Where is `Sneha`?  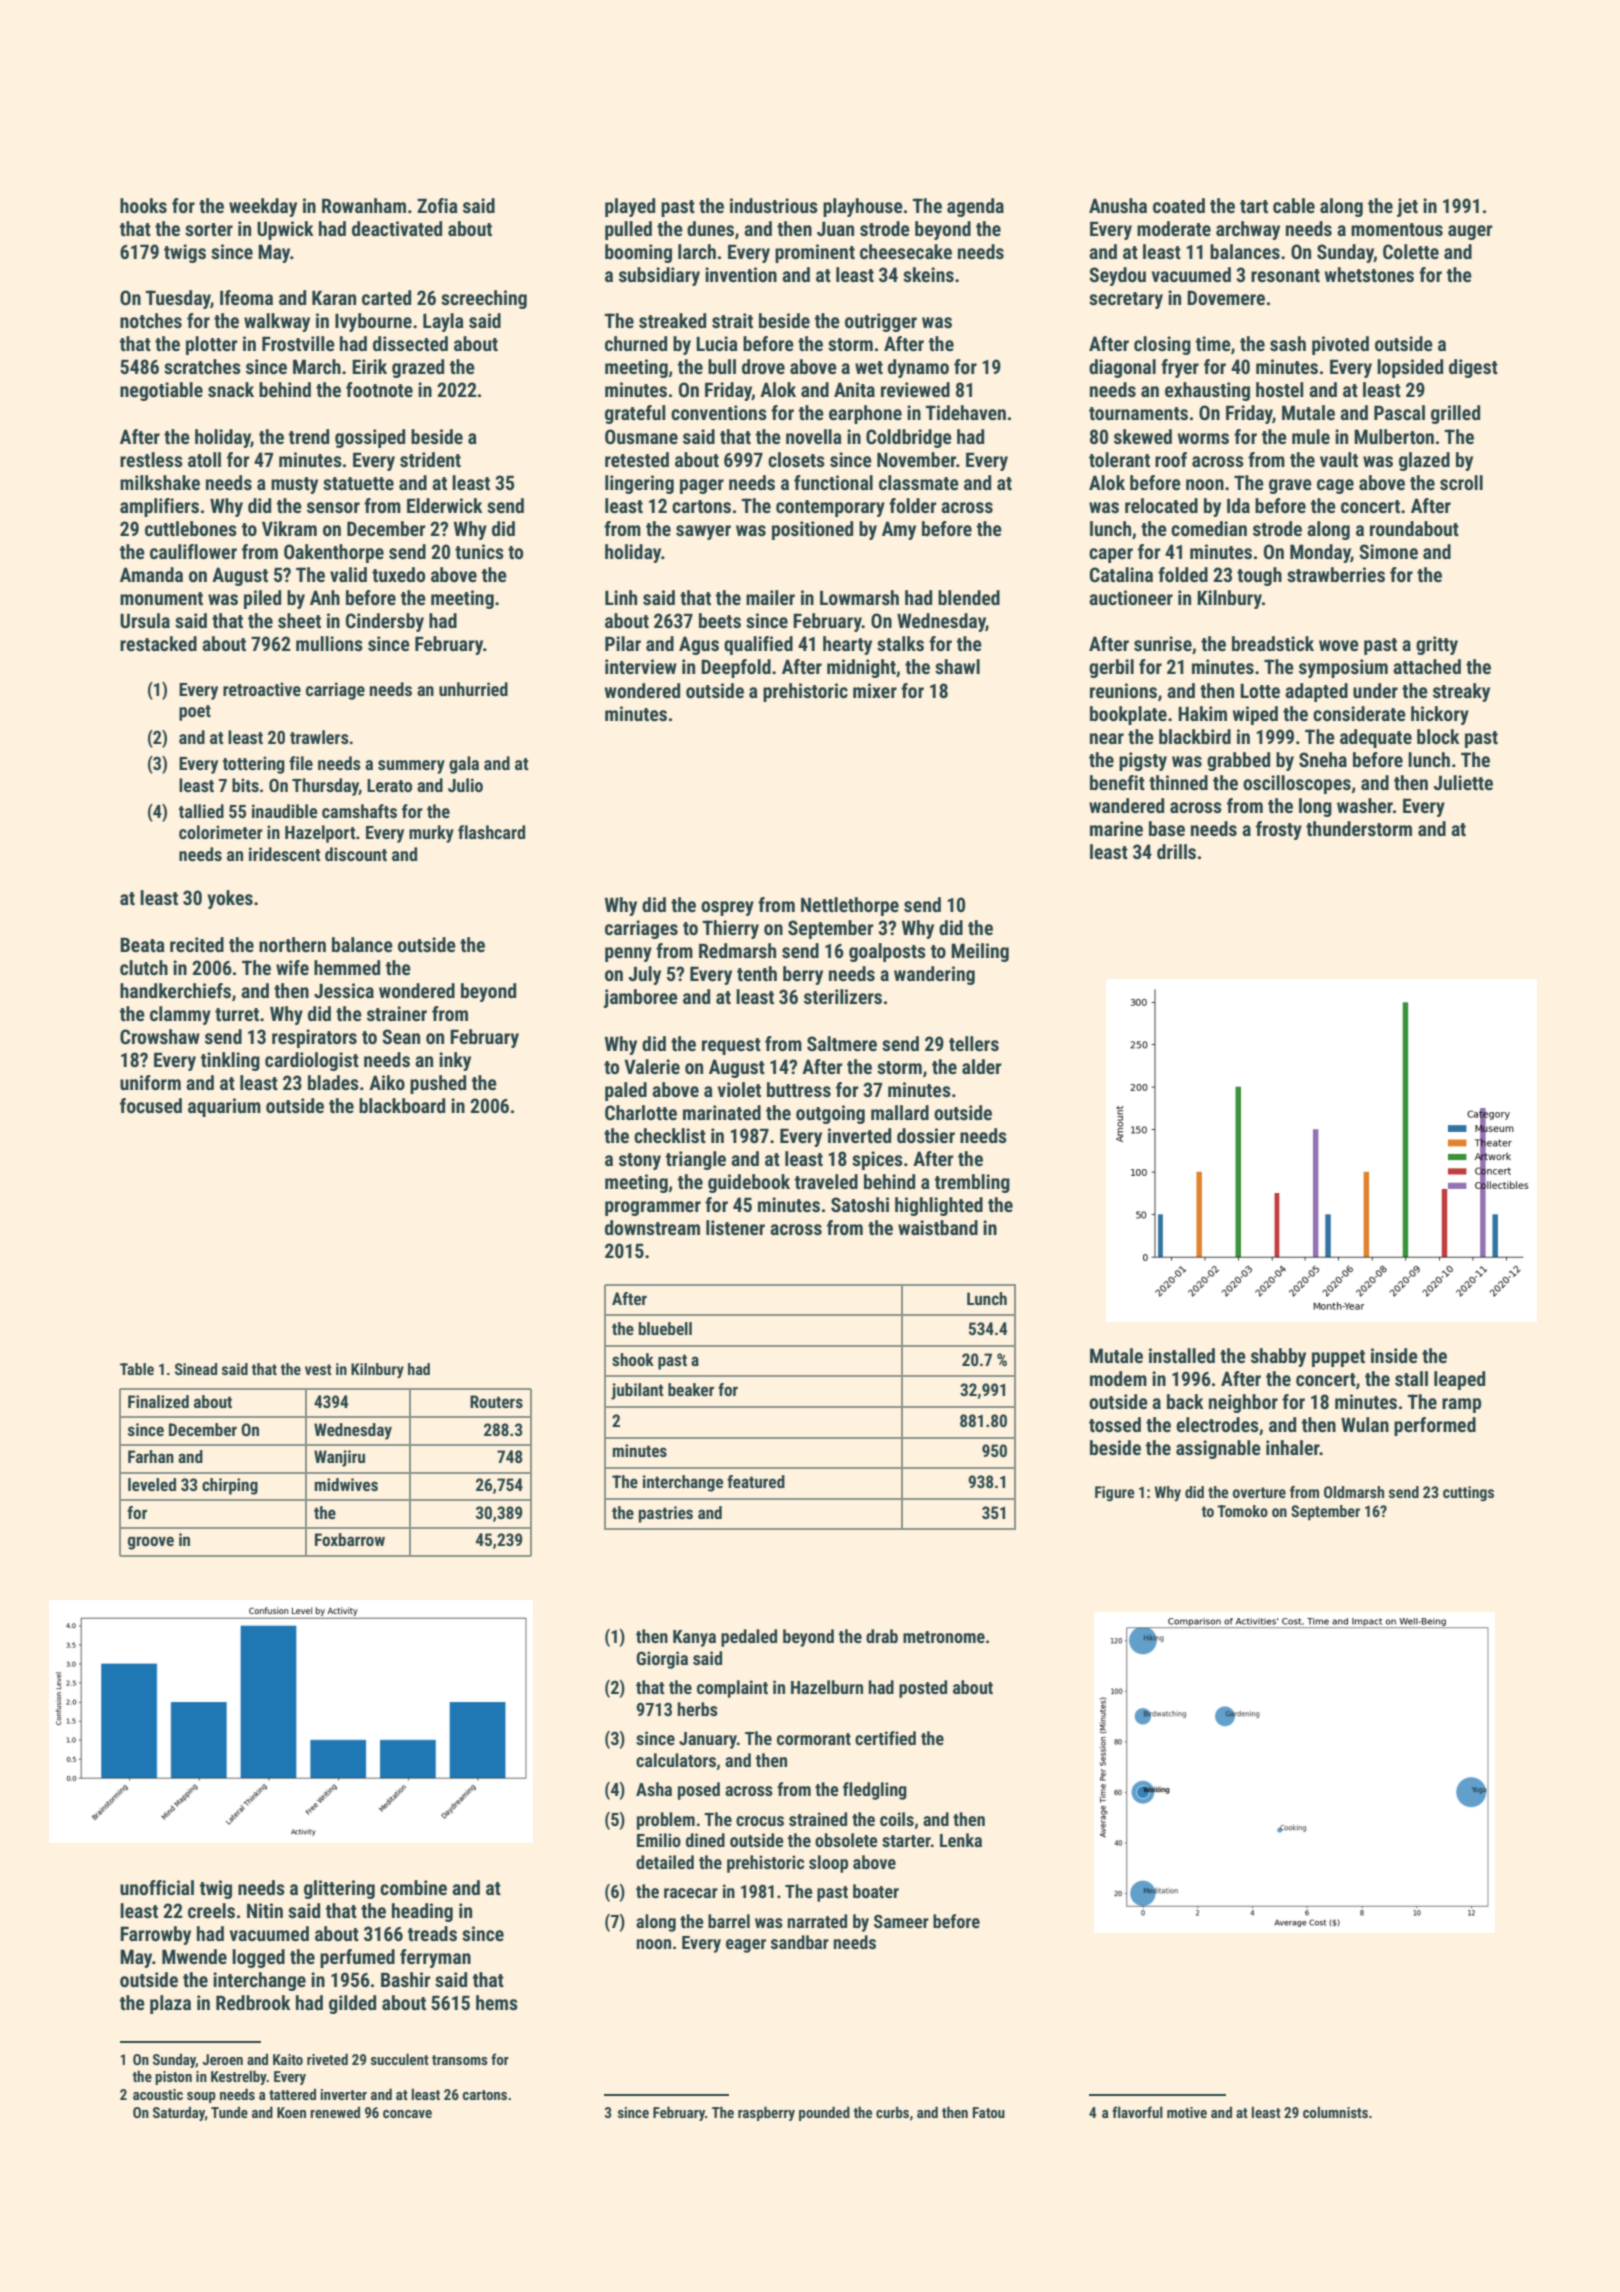
Sneha is located at coordinates (1323, 759).
